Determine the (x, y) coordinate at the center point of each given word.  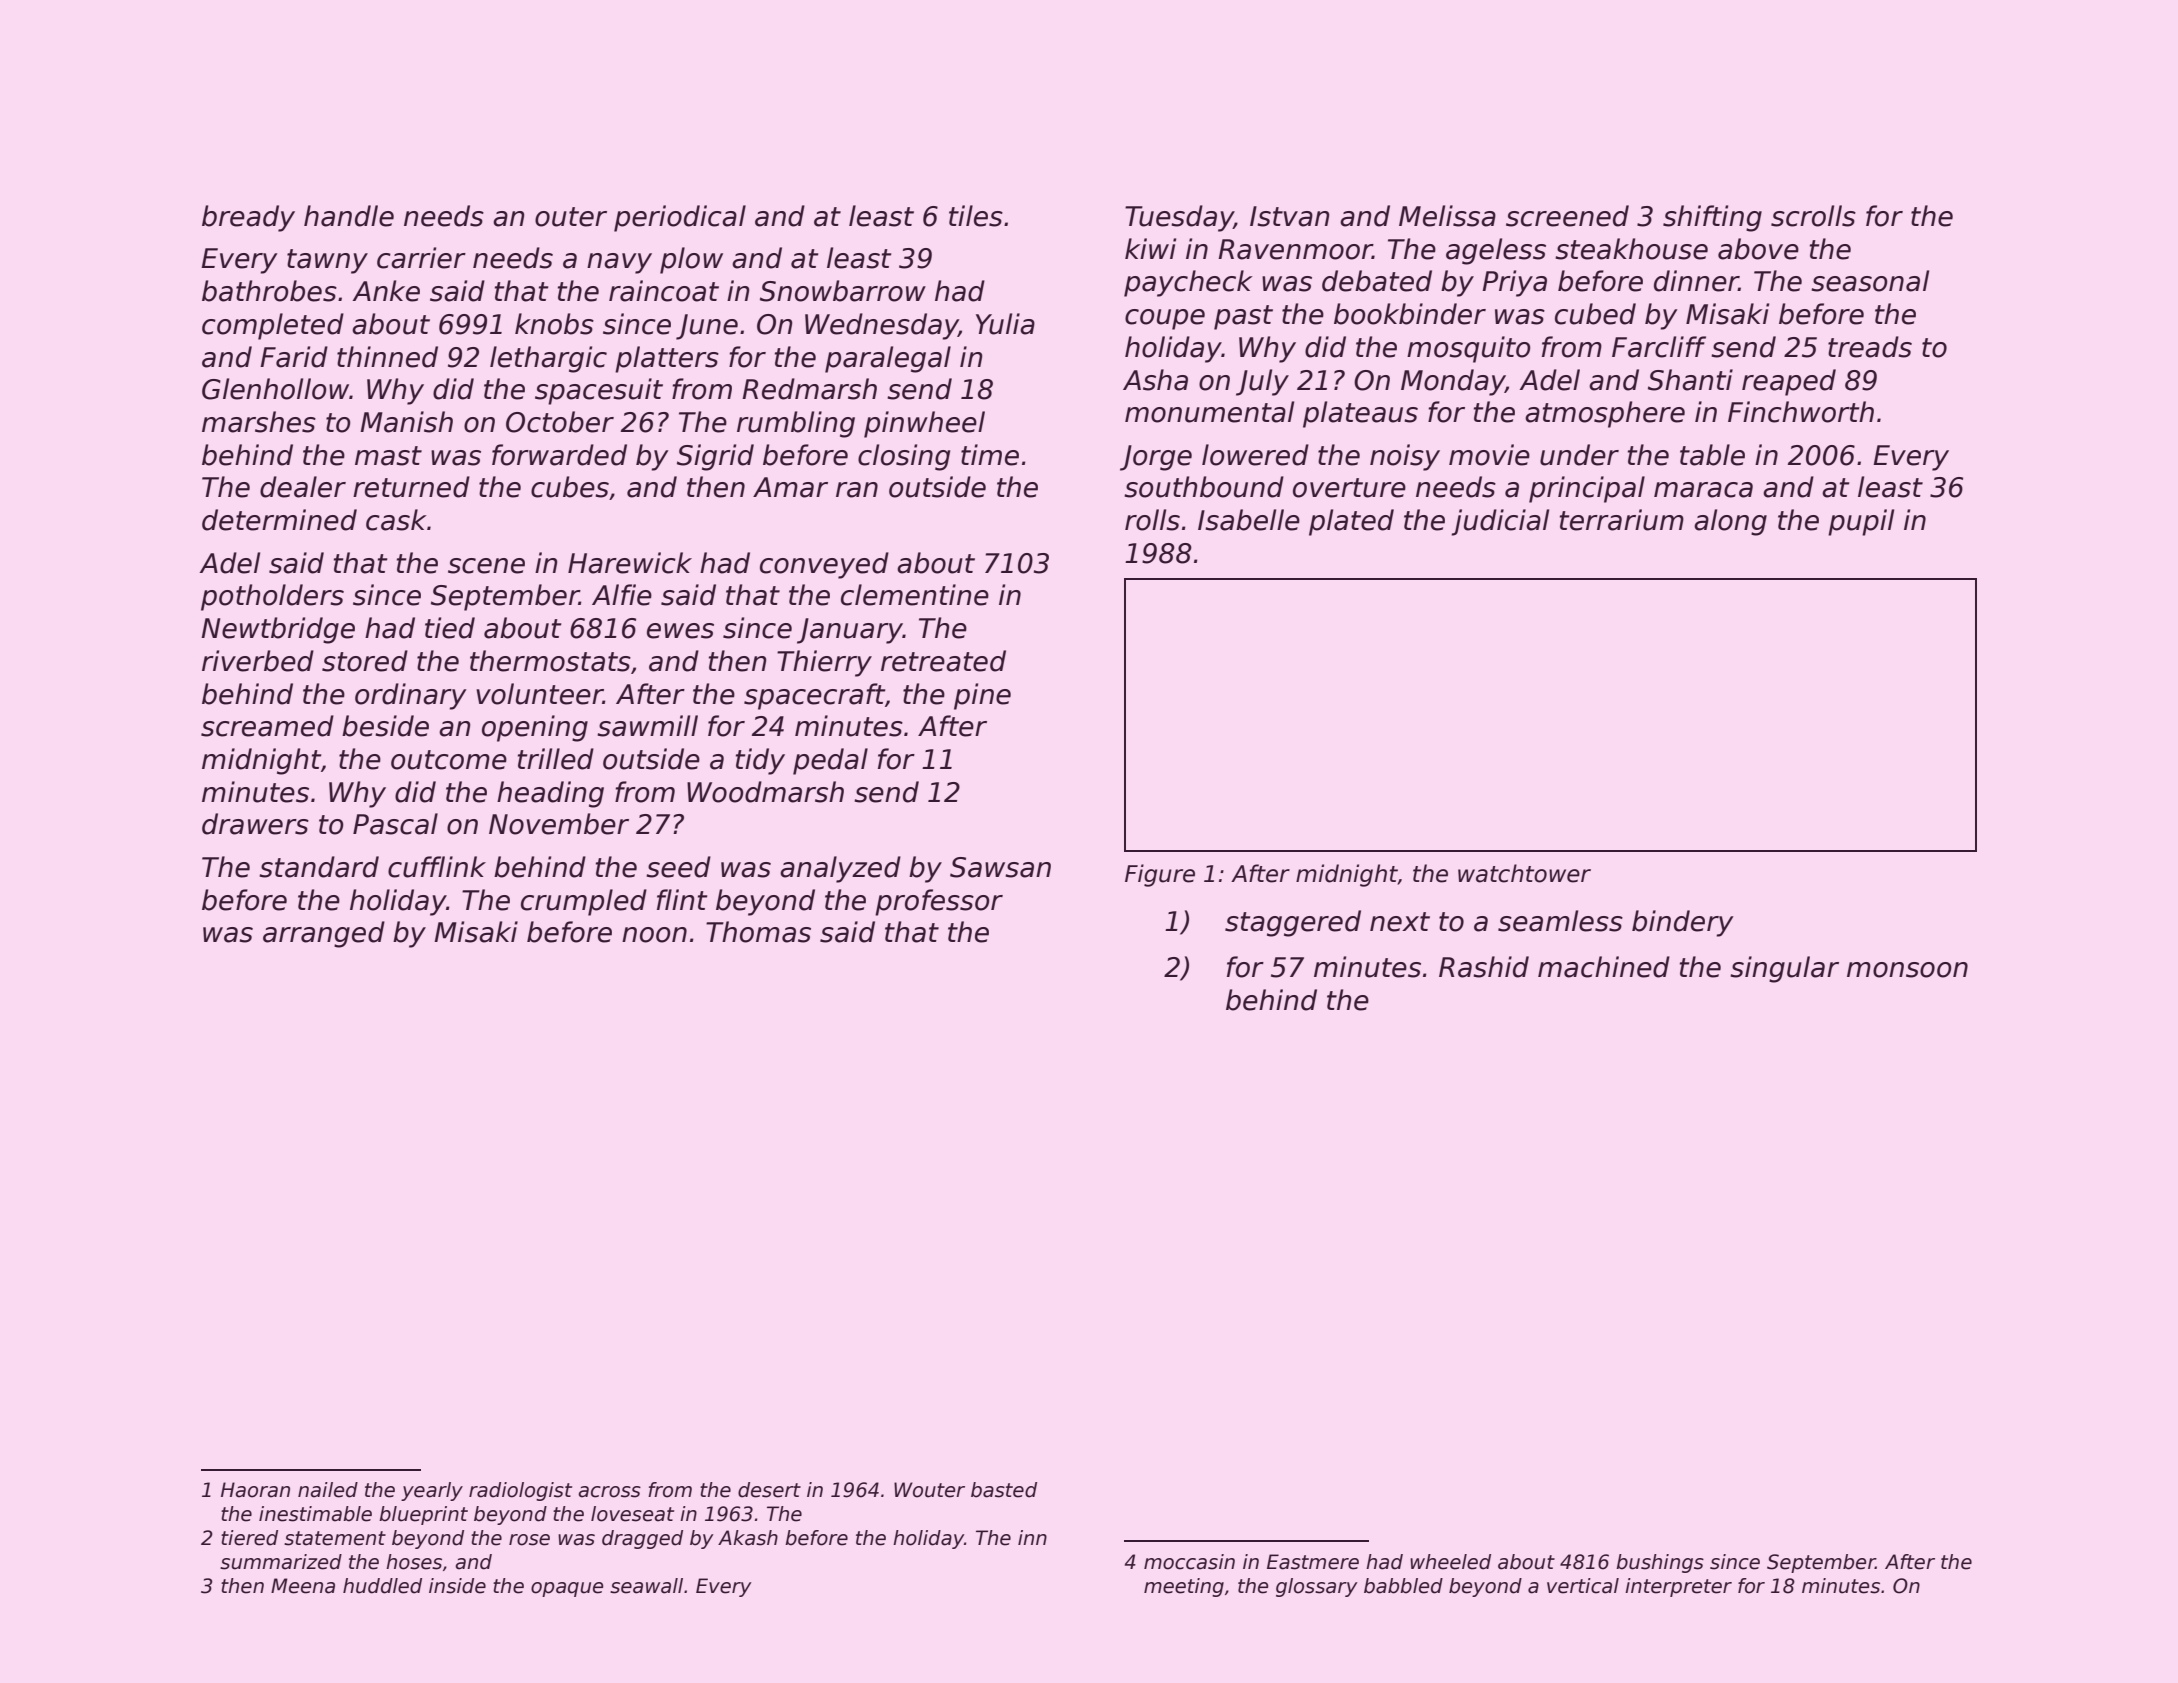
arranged (324, 934)
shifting (1712, 218)
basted (1004, 1490)
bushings (1660, 1563)
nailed (328, 1490)
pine (982, 696)
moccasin (1189, 1562)
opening (535, 728)
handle (349, 216)
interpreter (1678, 1587)
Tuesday (1179, 218)
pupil (1861, 522)
